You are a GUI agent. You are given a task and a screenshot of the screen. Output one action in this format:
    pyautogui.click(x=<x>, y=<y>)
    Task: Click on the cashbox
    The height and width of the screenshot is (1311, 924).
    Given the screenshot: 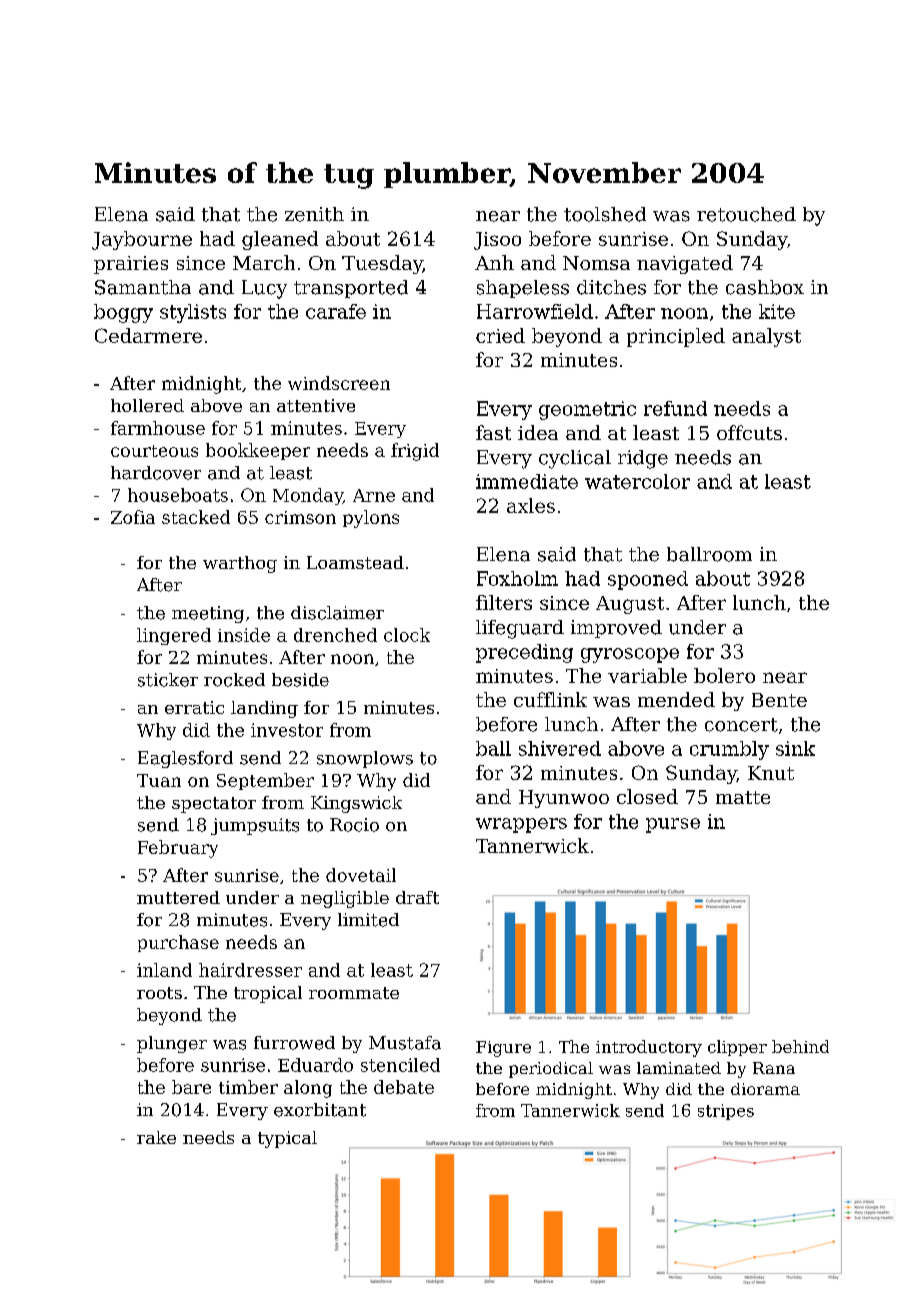 What is the action you would take?
    pyautogui.click(x=765, y=287)
